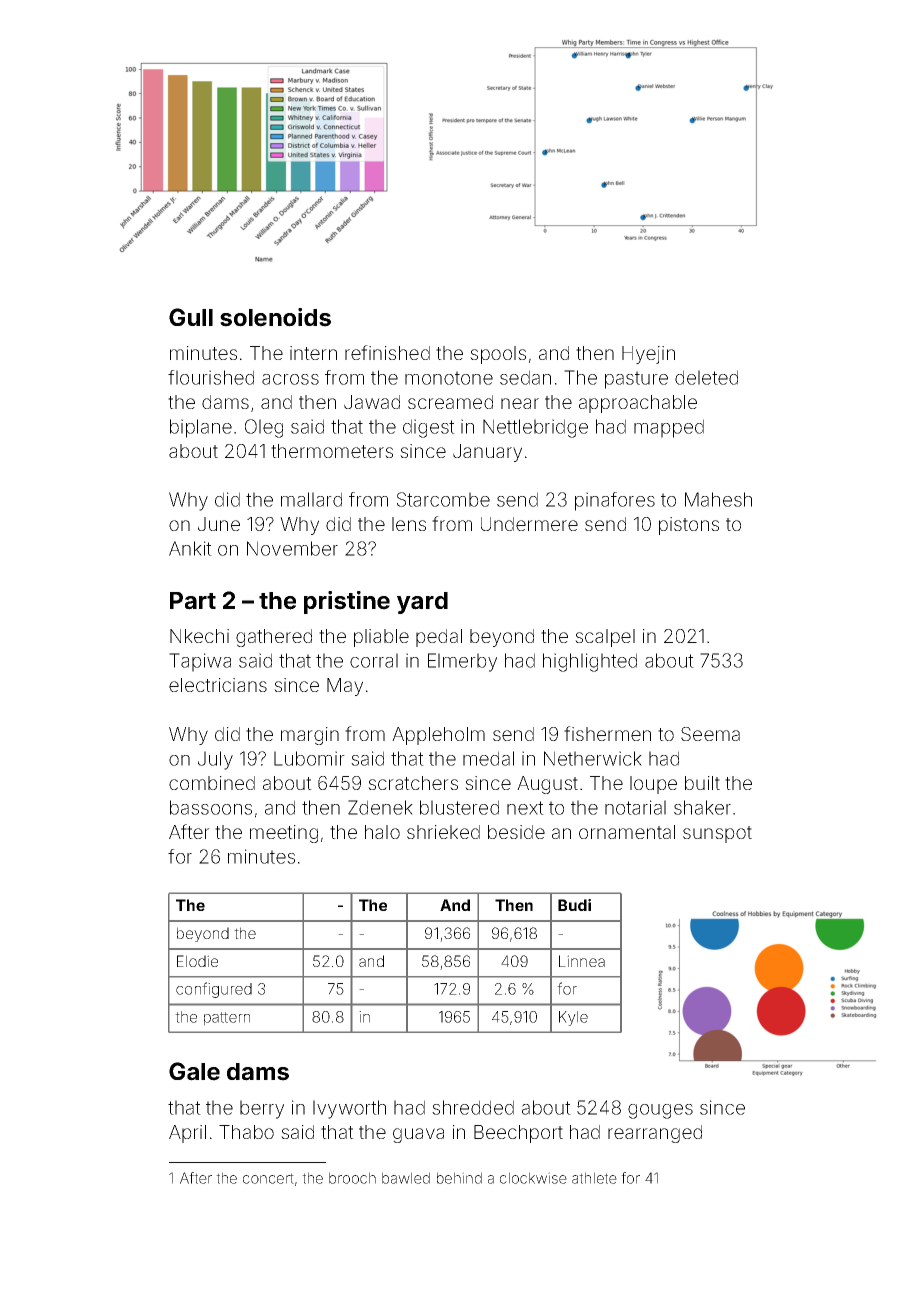  Describe the element at coordinates (382, 832) in the page. I see `halo` at that location.
